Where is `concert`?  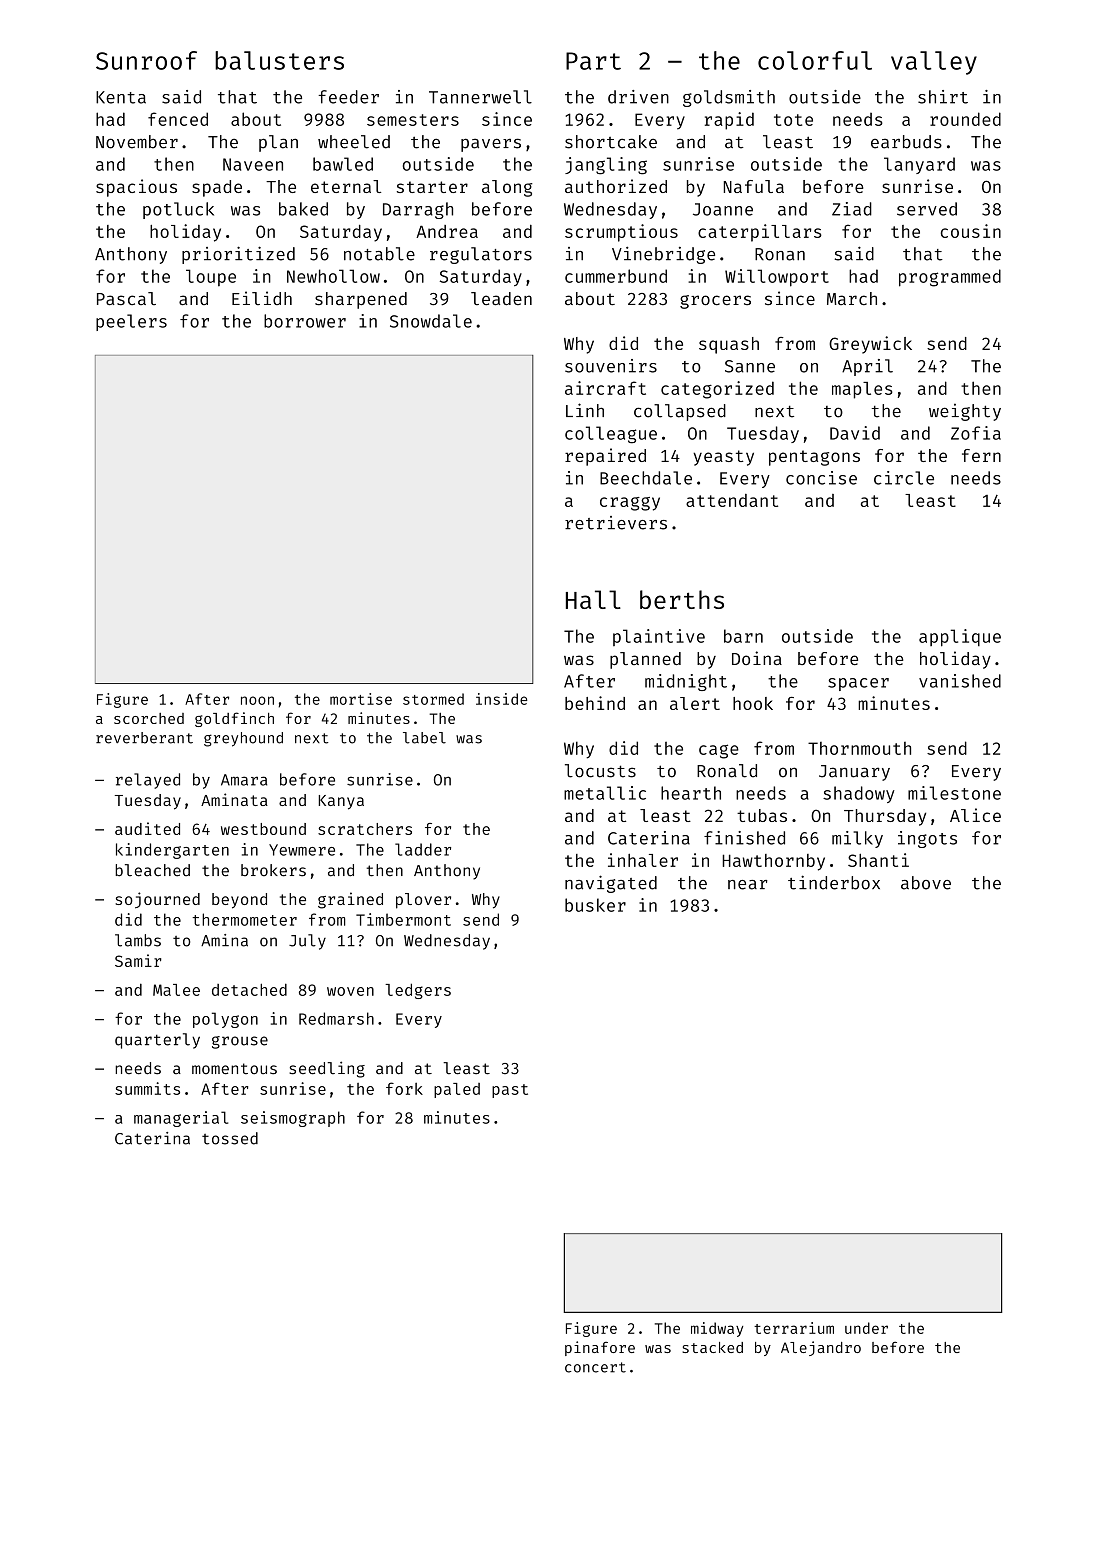 concert is located at coordinates (595, 1367).
